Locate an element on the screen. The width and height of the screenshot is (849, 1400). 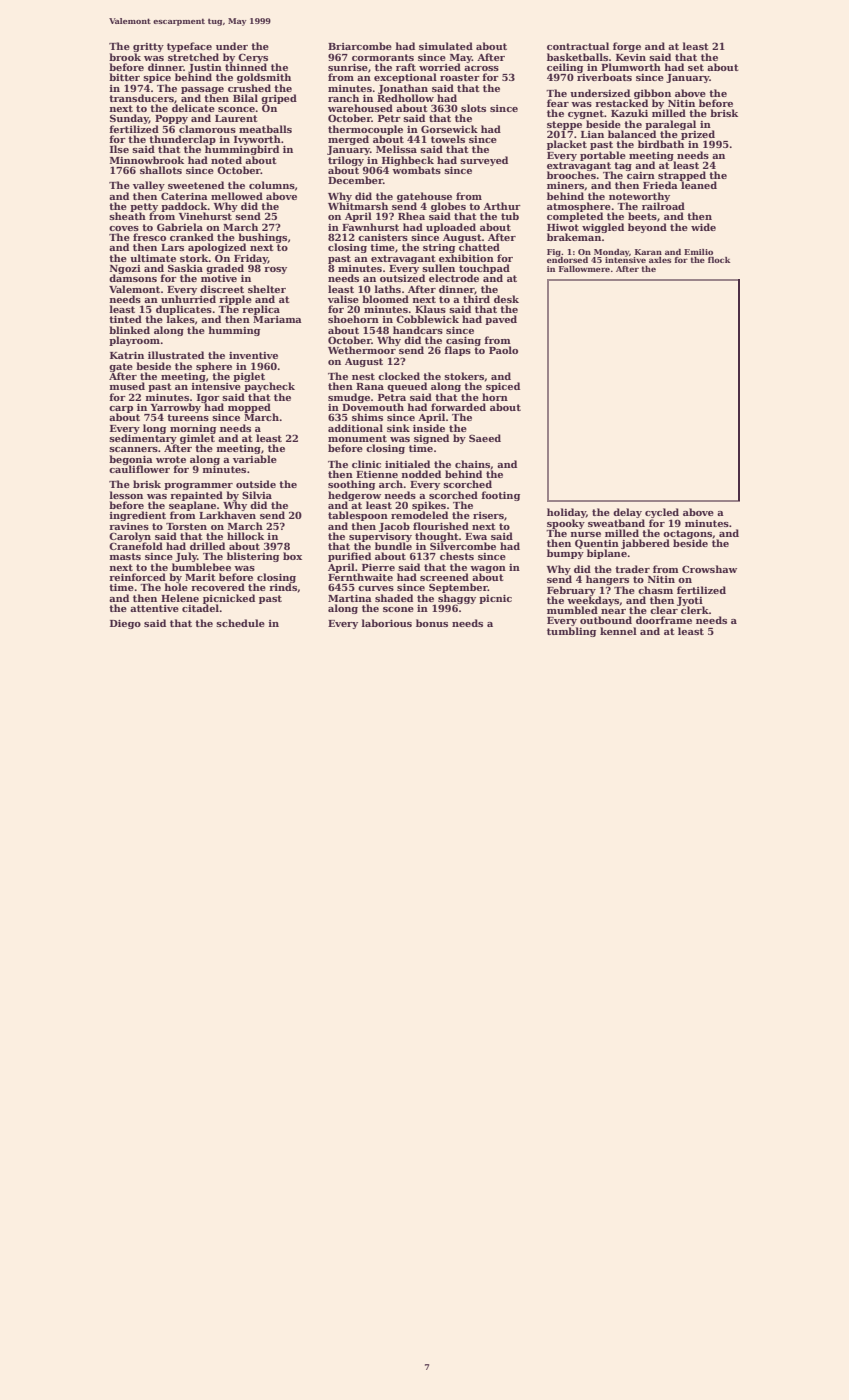
Cerys is located at coordinates (253, 58).
